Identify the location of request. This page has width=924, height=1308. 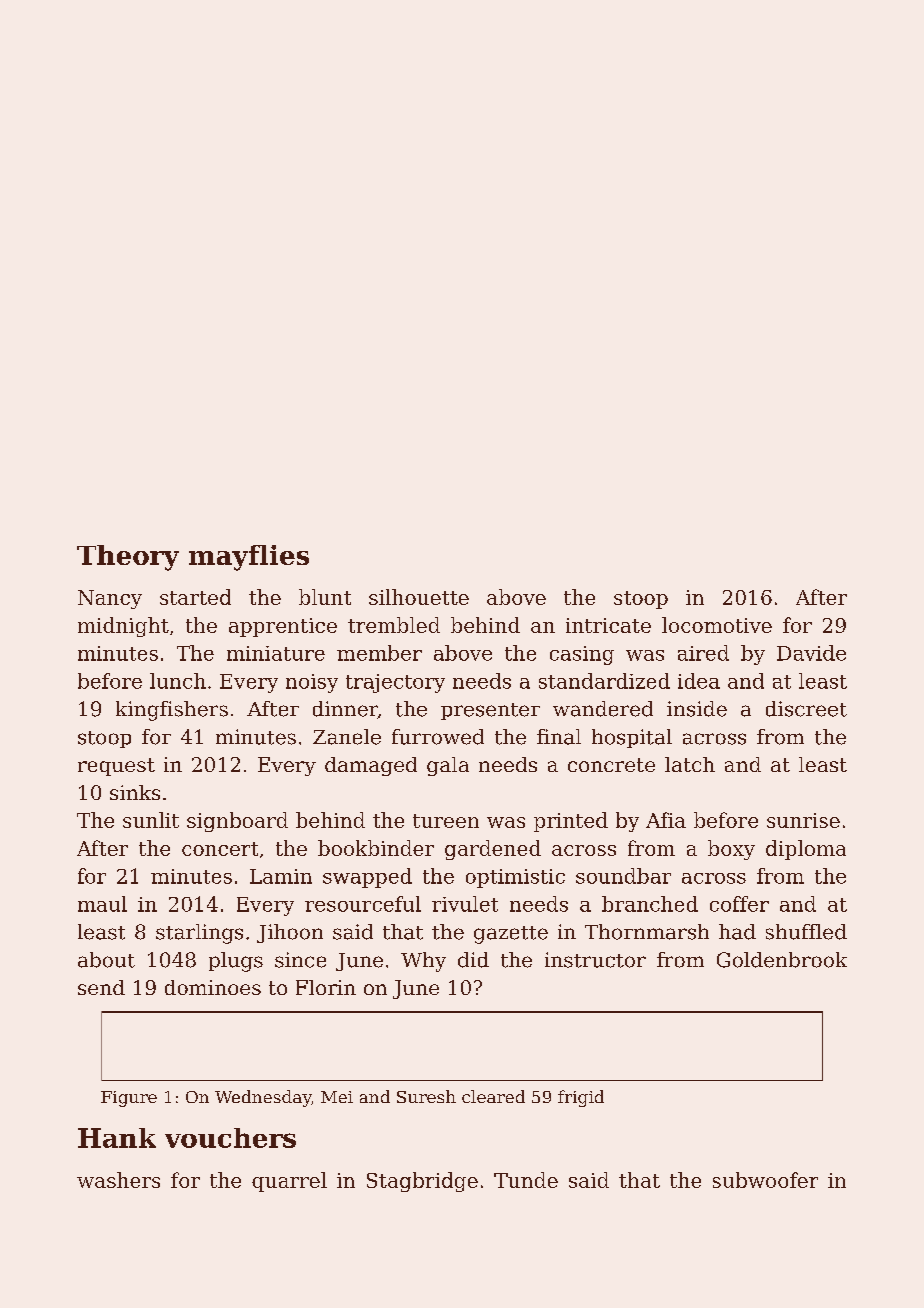
(116, 767).
